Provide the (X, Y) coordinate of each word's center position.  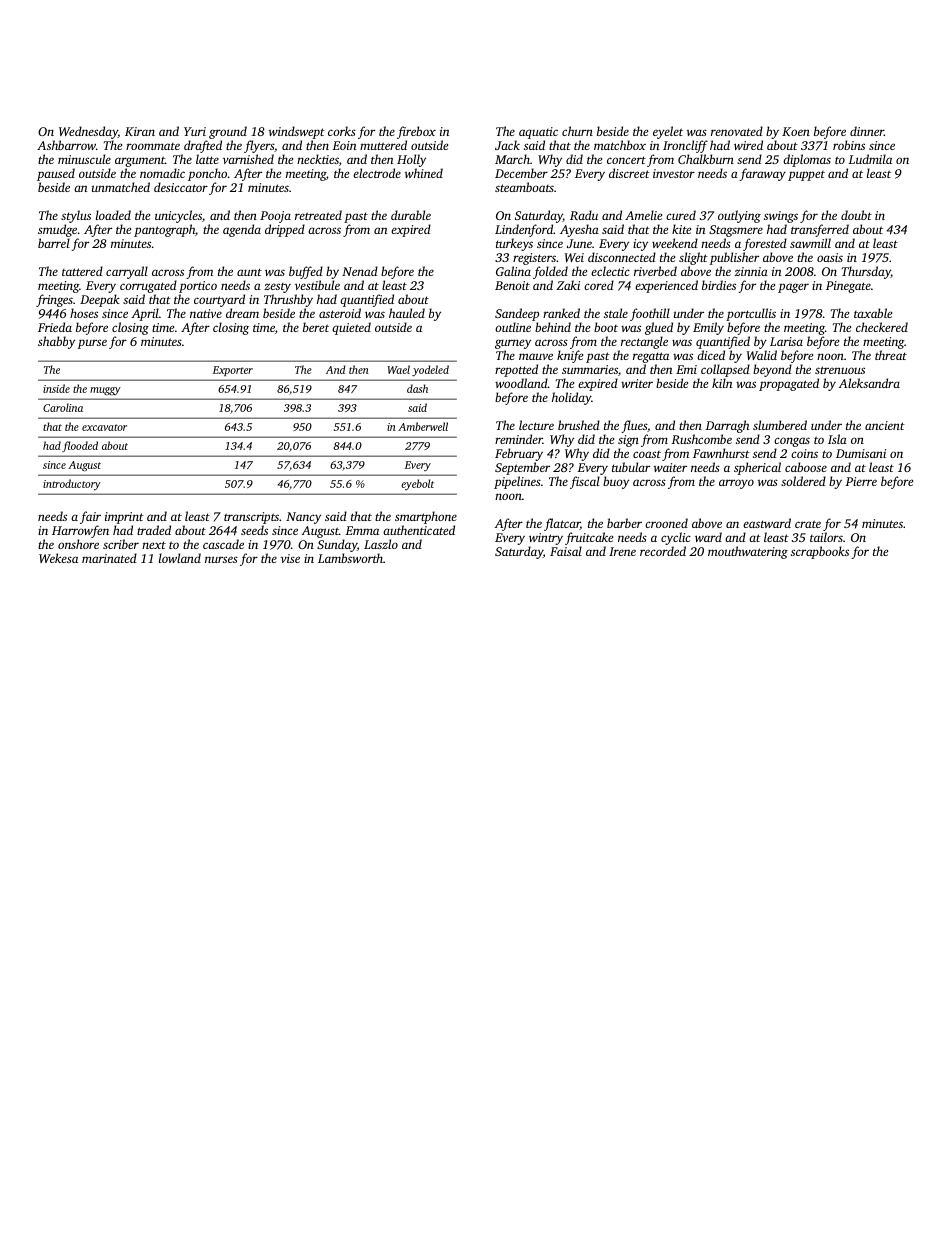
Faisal (566, 551)
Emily (708, 328)
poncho (207, 174)
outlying (739, 216)
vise (290, 558)
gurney (513, 344)
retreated (318, 215)
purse (92, 344)
